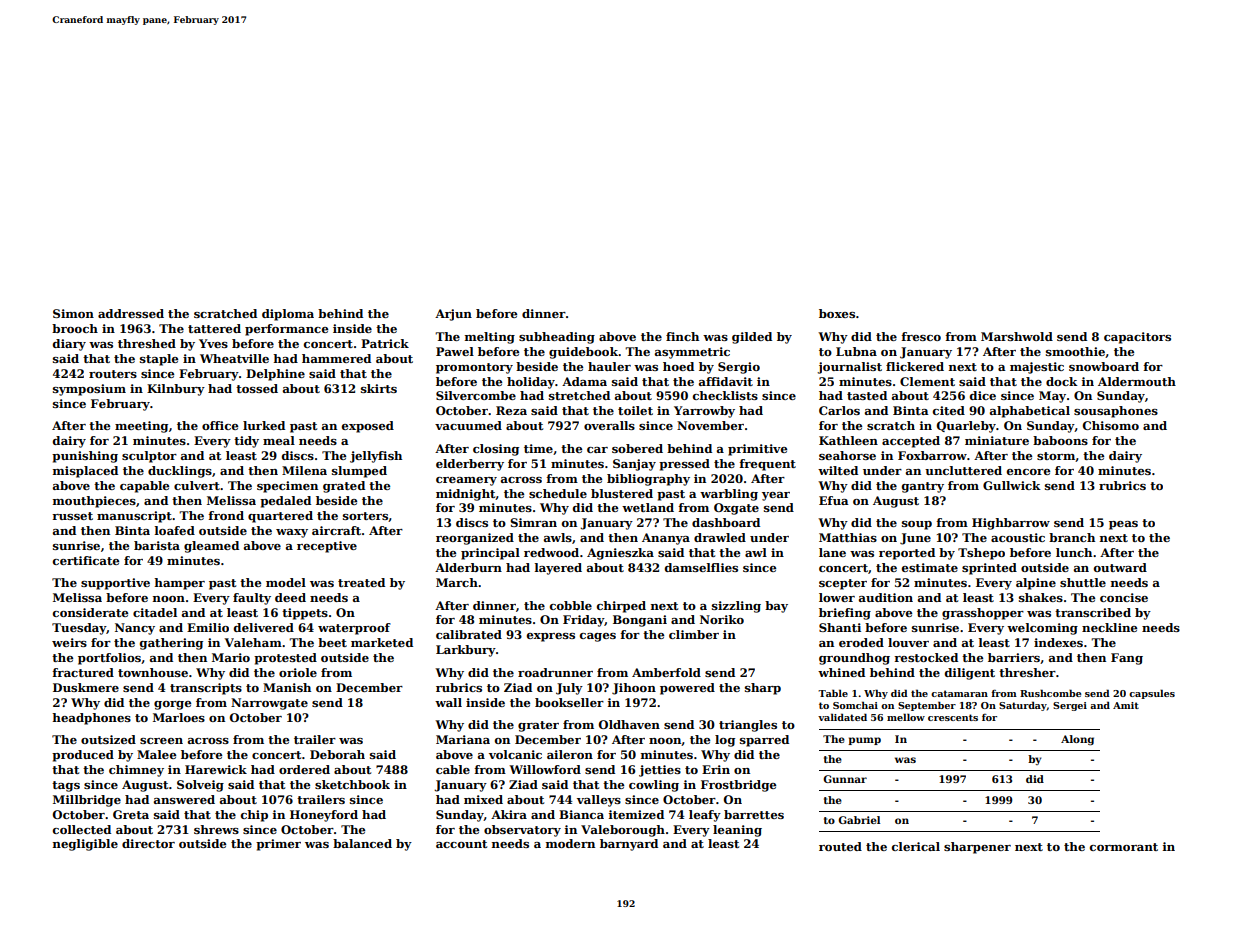 Image resolution: width=1233 pixels, height=952 pixels. Describe the element at coordinates (1127, 659) in the screenshot. I see `Fang` at that location.
